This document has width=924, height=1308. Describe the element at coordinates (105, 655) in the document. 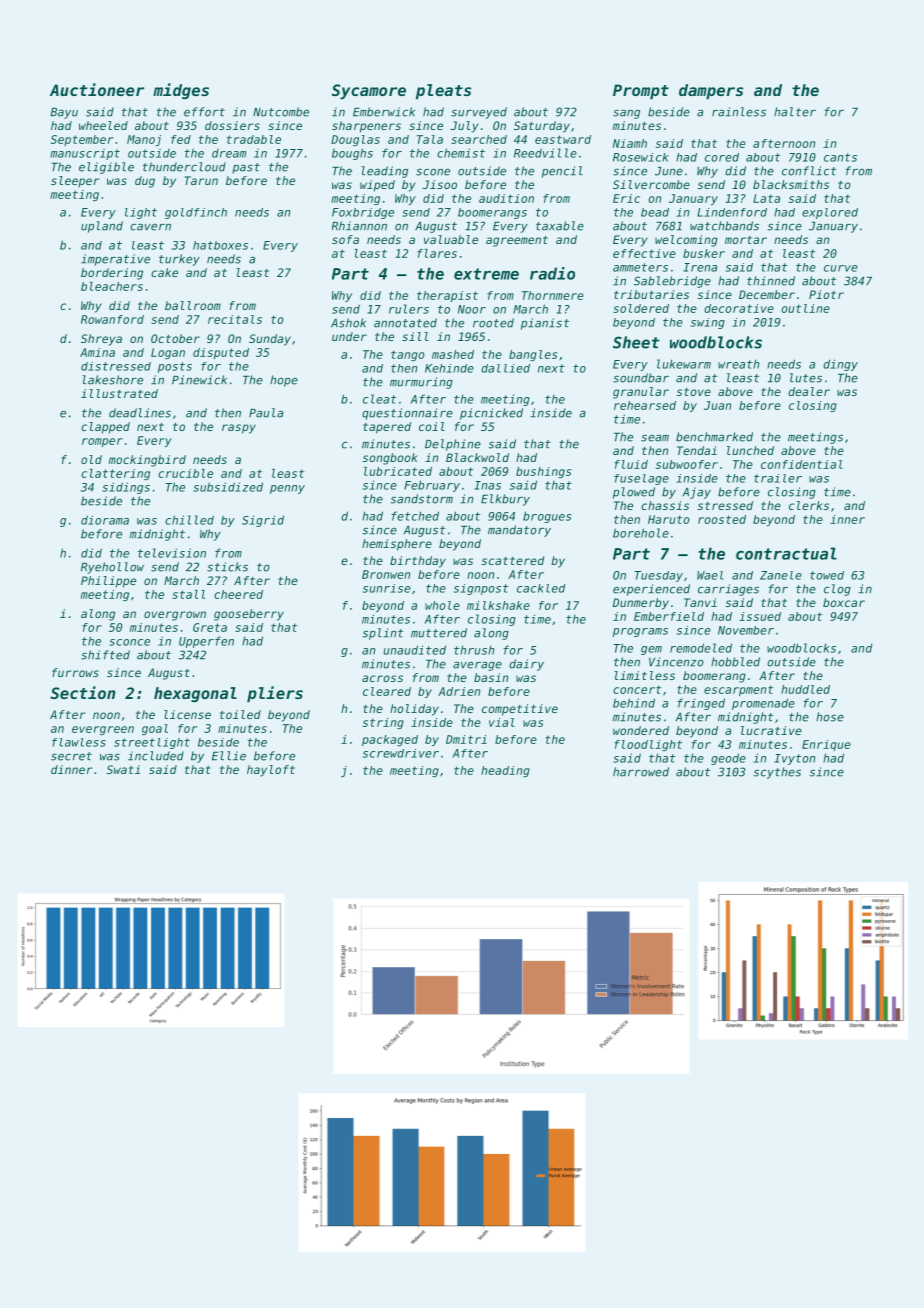

I see `shifted` at that location.
